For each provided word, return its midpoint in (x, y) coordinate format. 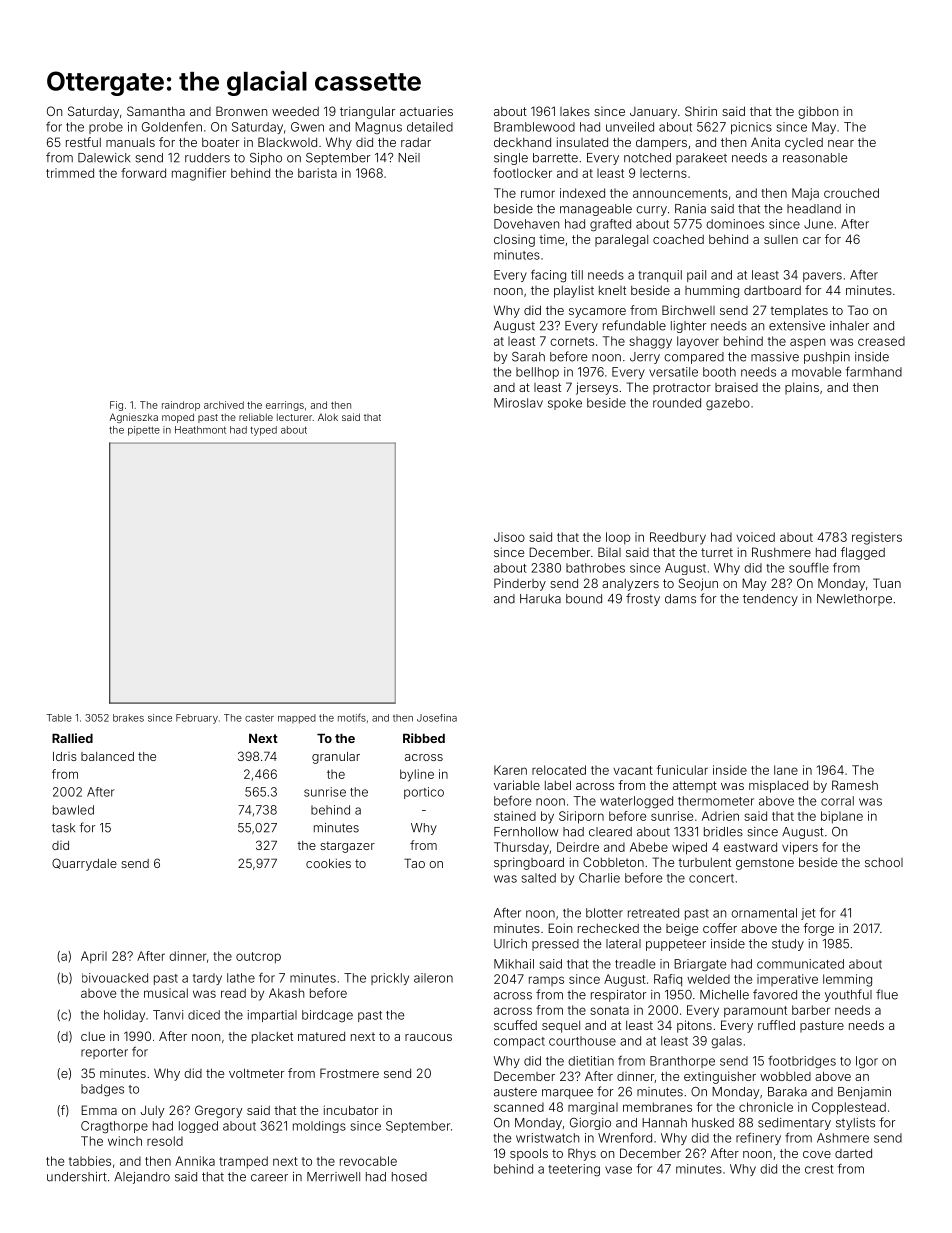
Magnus (378, 128)
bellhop (537, 373)
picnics (751, 128)
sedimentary (794, 1124)
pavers (822, 277)
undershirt (77, 1177)
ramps (546, 981)
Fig (116, 406)
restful (83, 142)
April (94, 957)
